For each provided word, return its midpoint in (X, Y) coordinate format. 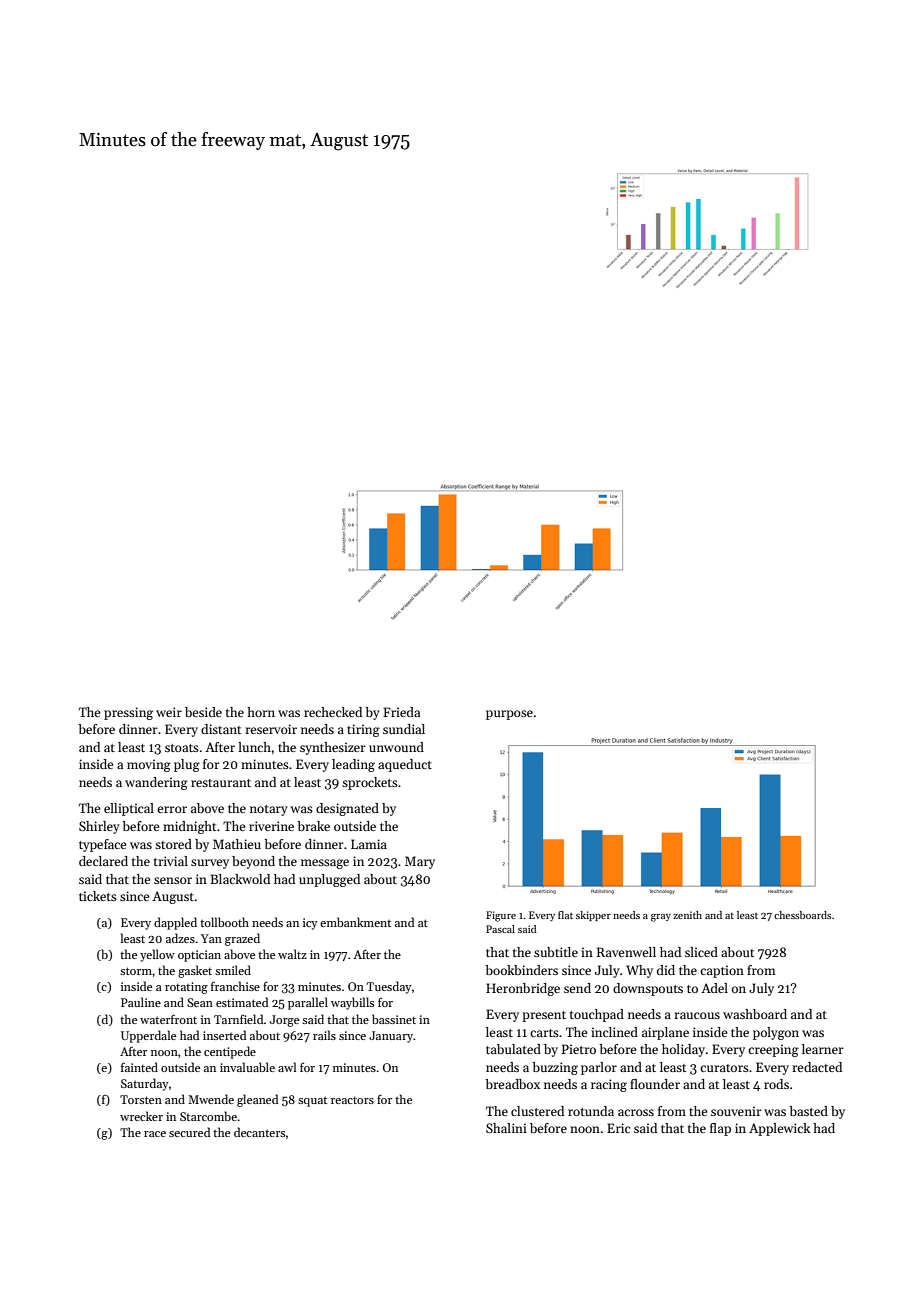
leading (353, 765)
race (155, 1134)
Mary (420, 862)
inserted (224, 1035)
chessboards (803, 915)
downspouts (648, 989)
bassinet (394, 1019)
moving (149, 765)
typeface (103, 845)
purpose (509, 715)
